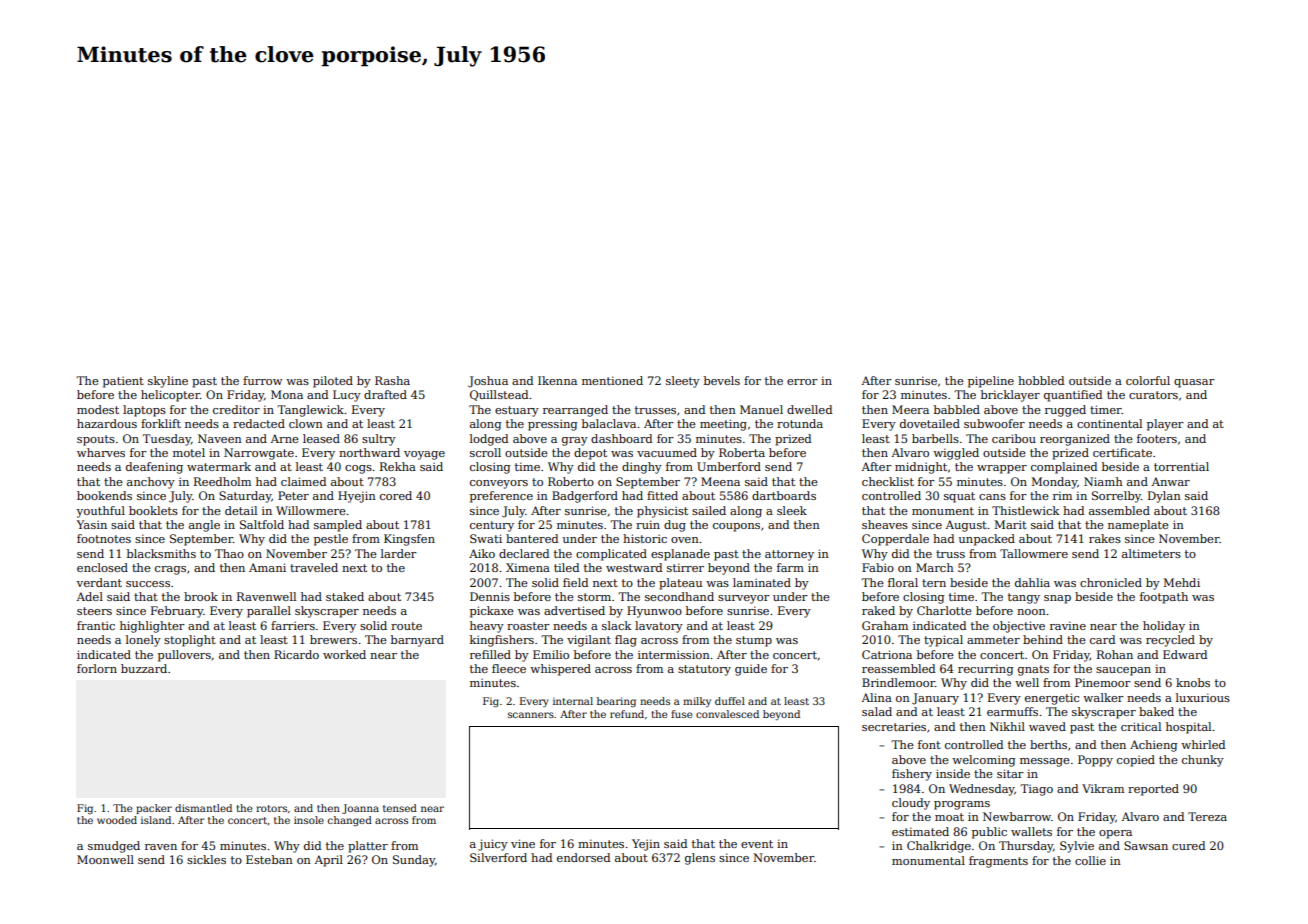 The width and height of the screenshot is (1308, 924). What do you see at coordinates (1194, 383) in the screenshot?
I see `quasar` at bounding box center [1194, 383].
